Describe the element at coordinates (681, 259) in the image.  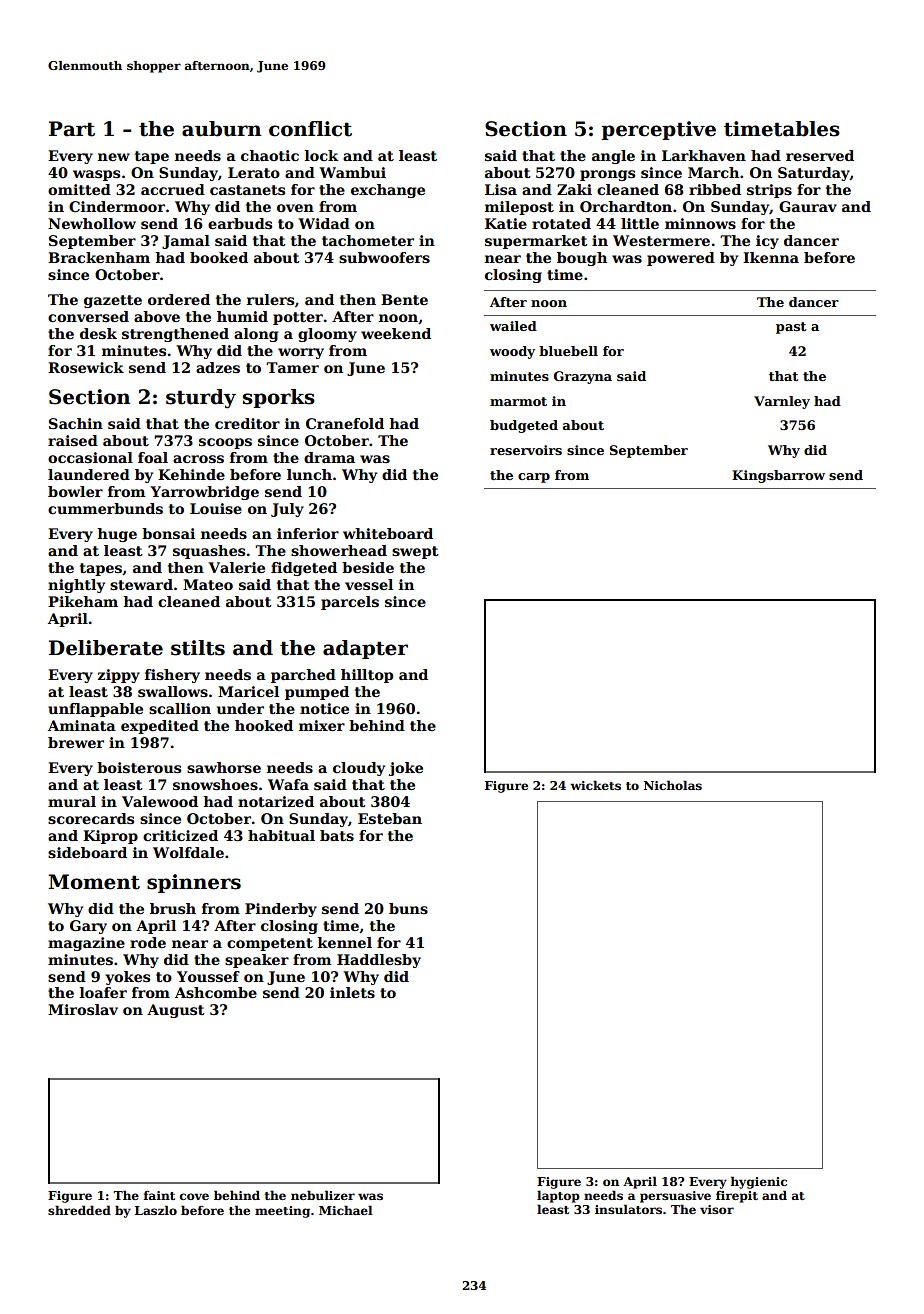
I see `powered` at that location.
